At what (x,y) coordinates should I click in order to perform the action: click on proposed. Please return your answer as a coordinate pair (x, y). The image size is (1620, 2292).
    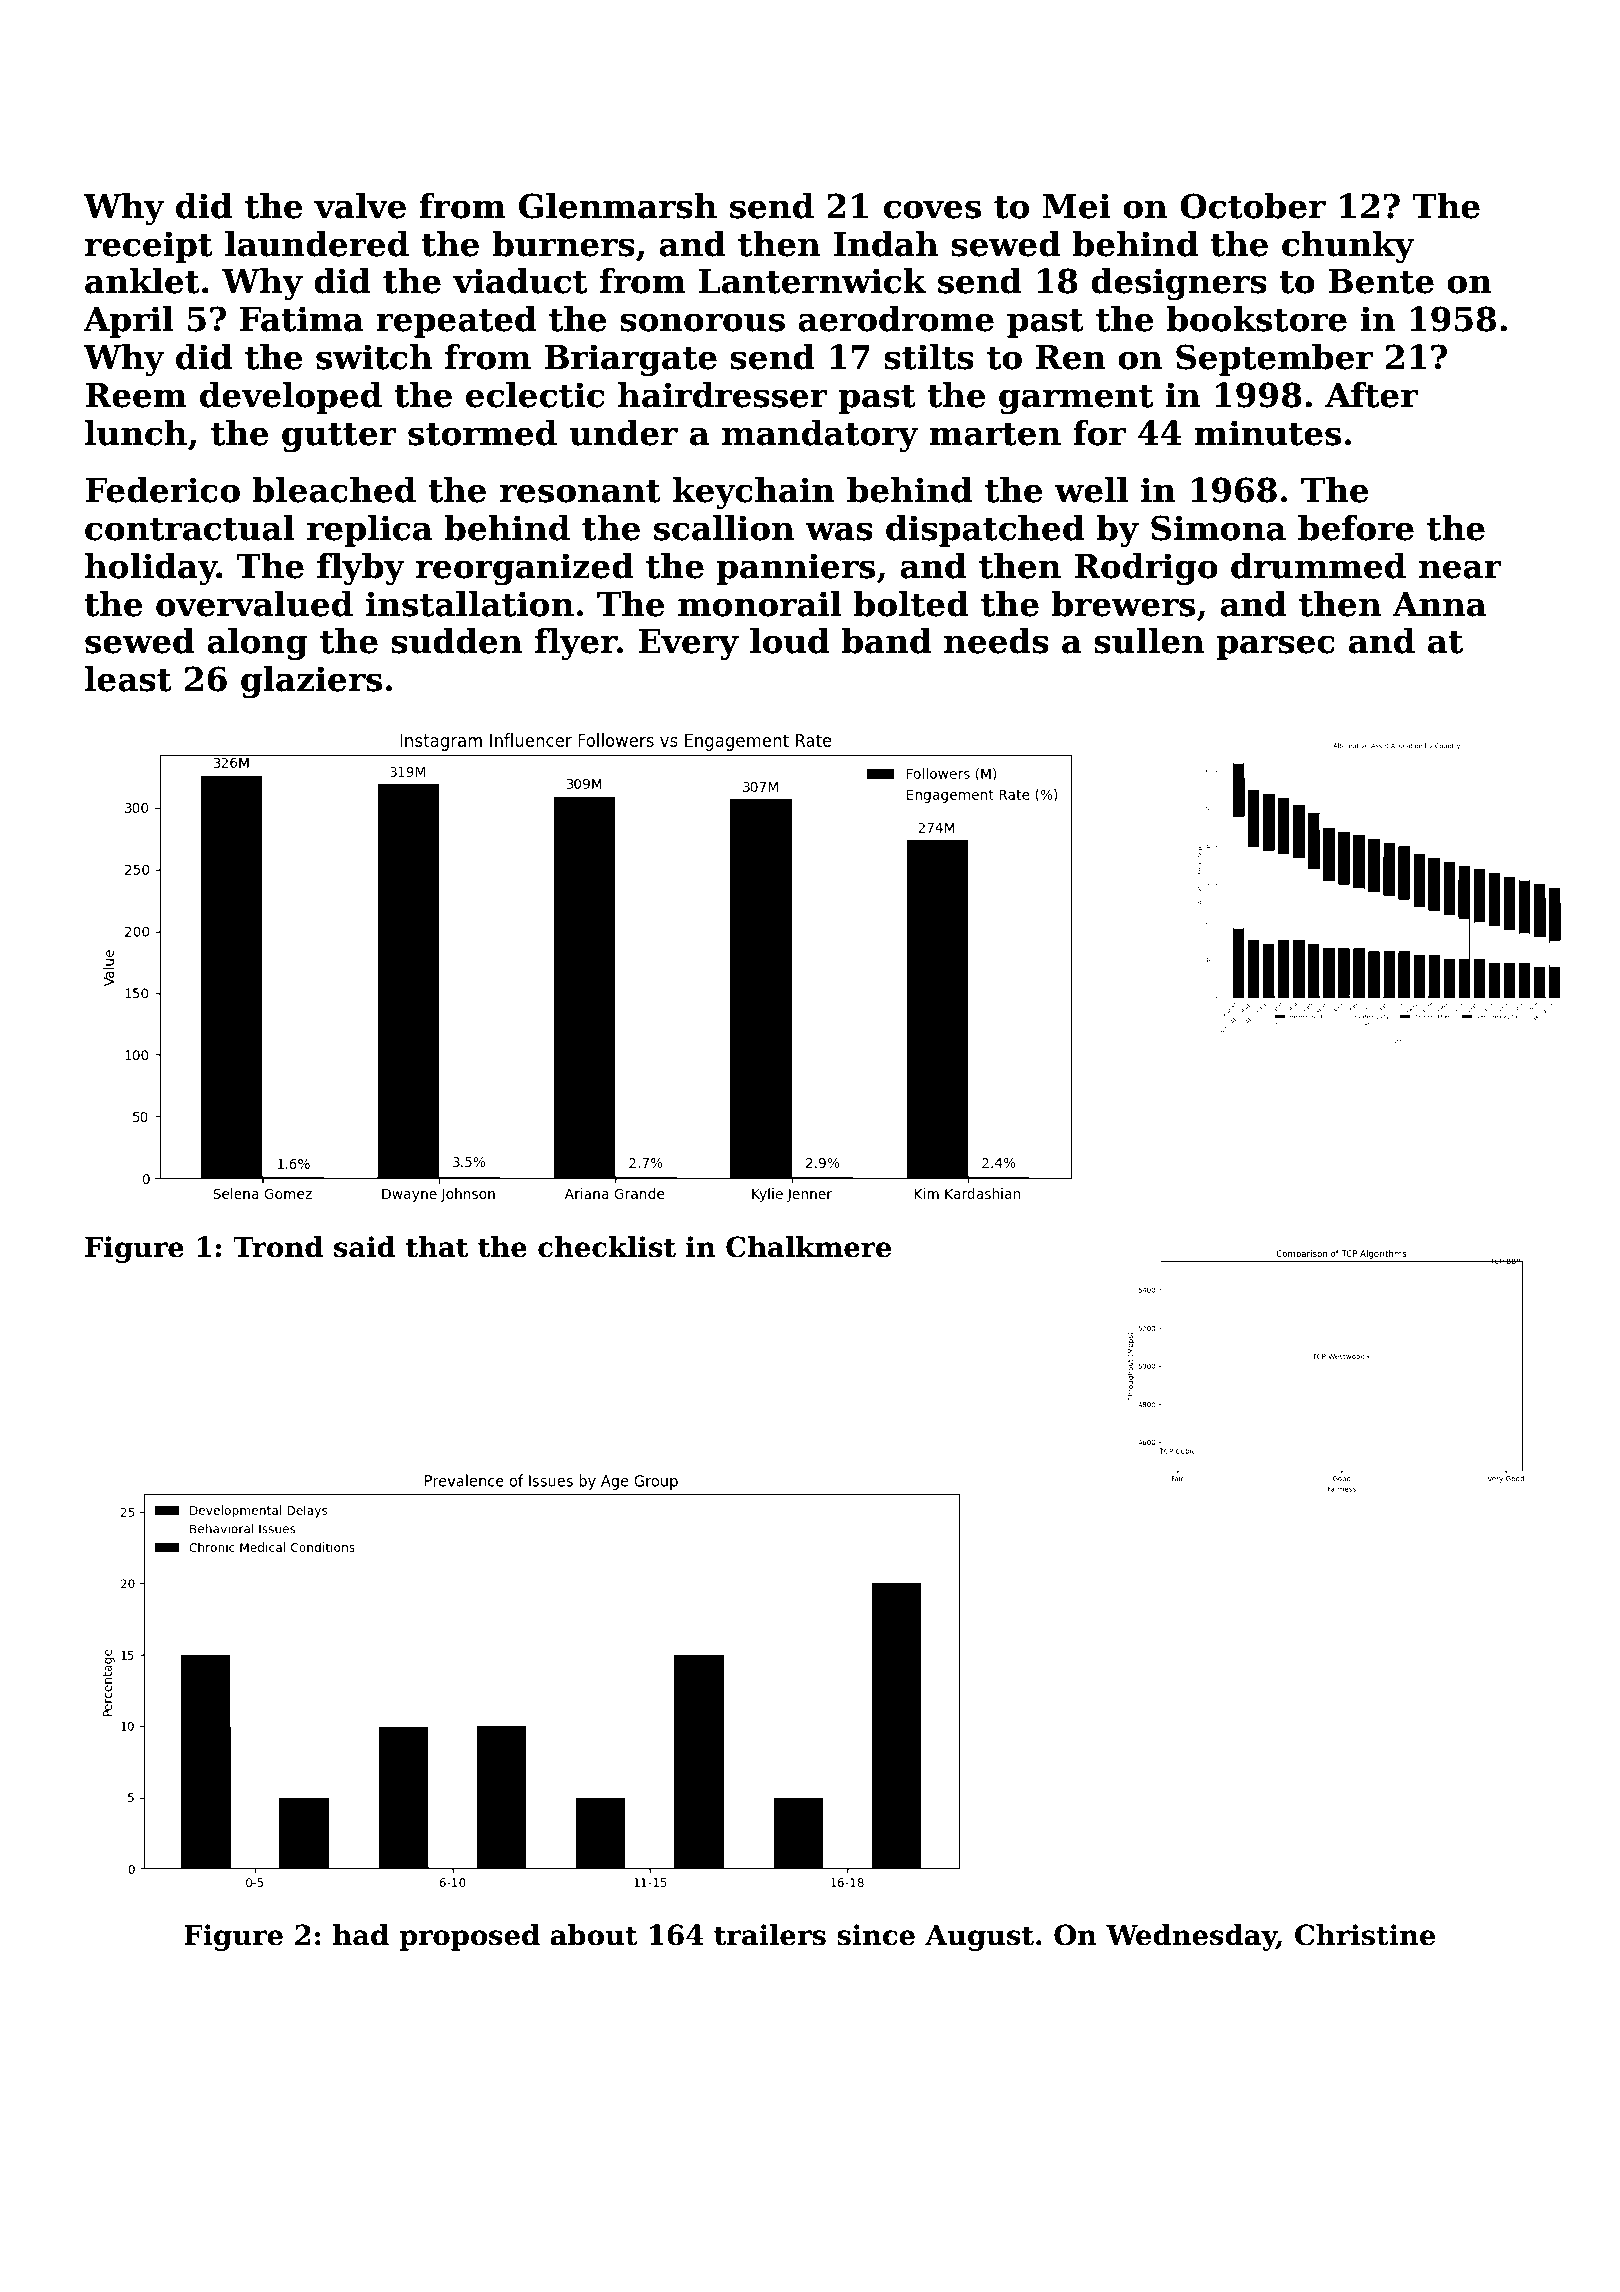
    Looking at the image, I should click on (469, 1937).
